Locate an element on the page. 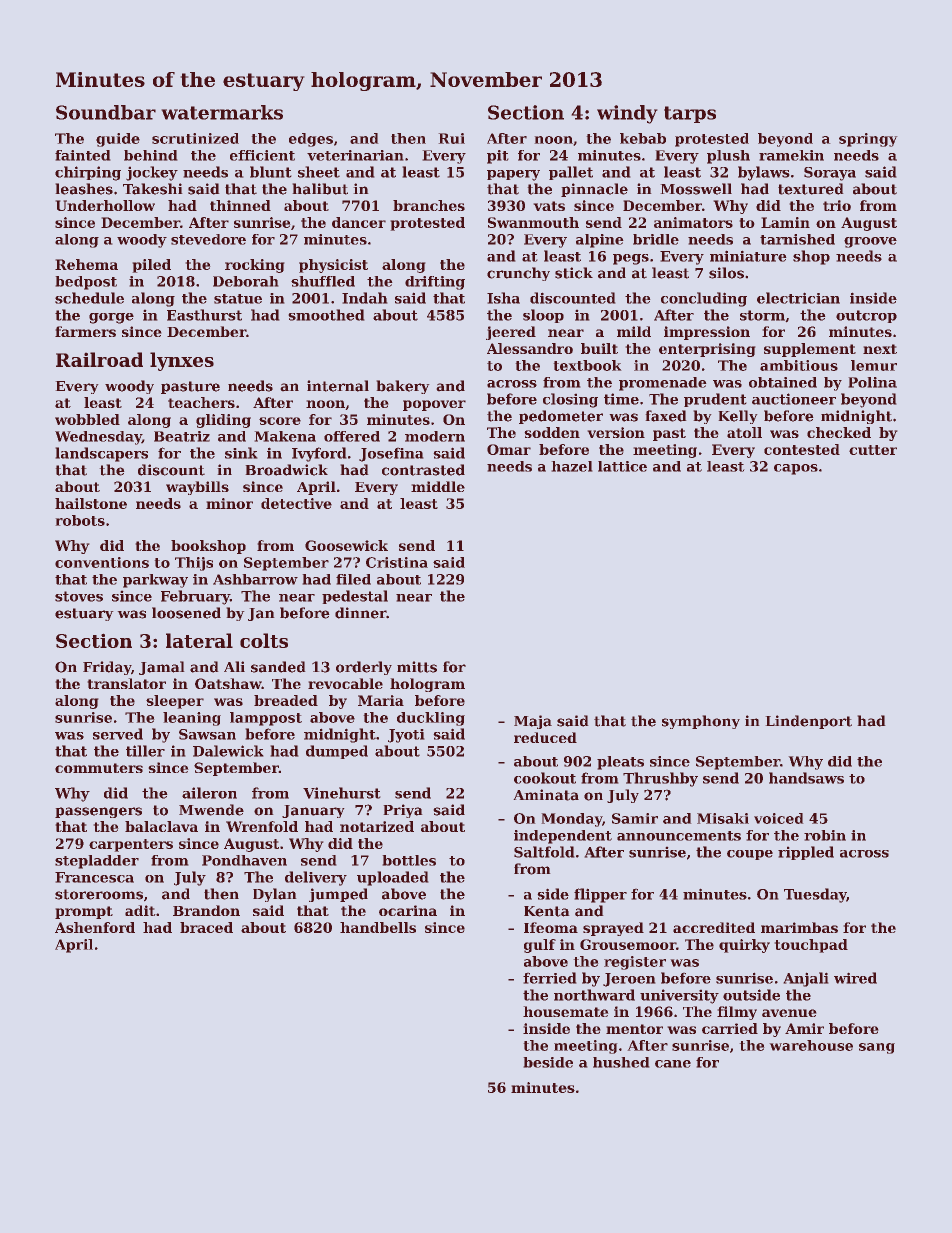  revocable is located at coordinates (345, 683).
